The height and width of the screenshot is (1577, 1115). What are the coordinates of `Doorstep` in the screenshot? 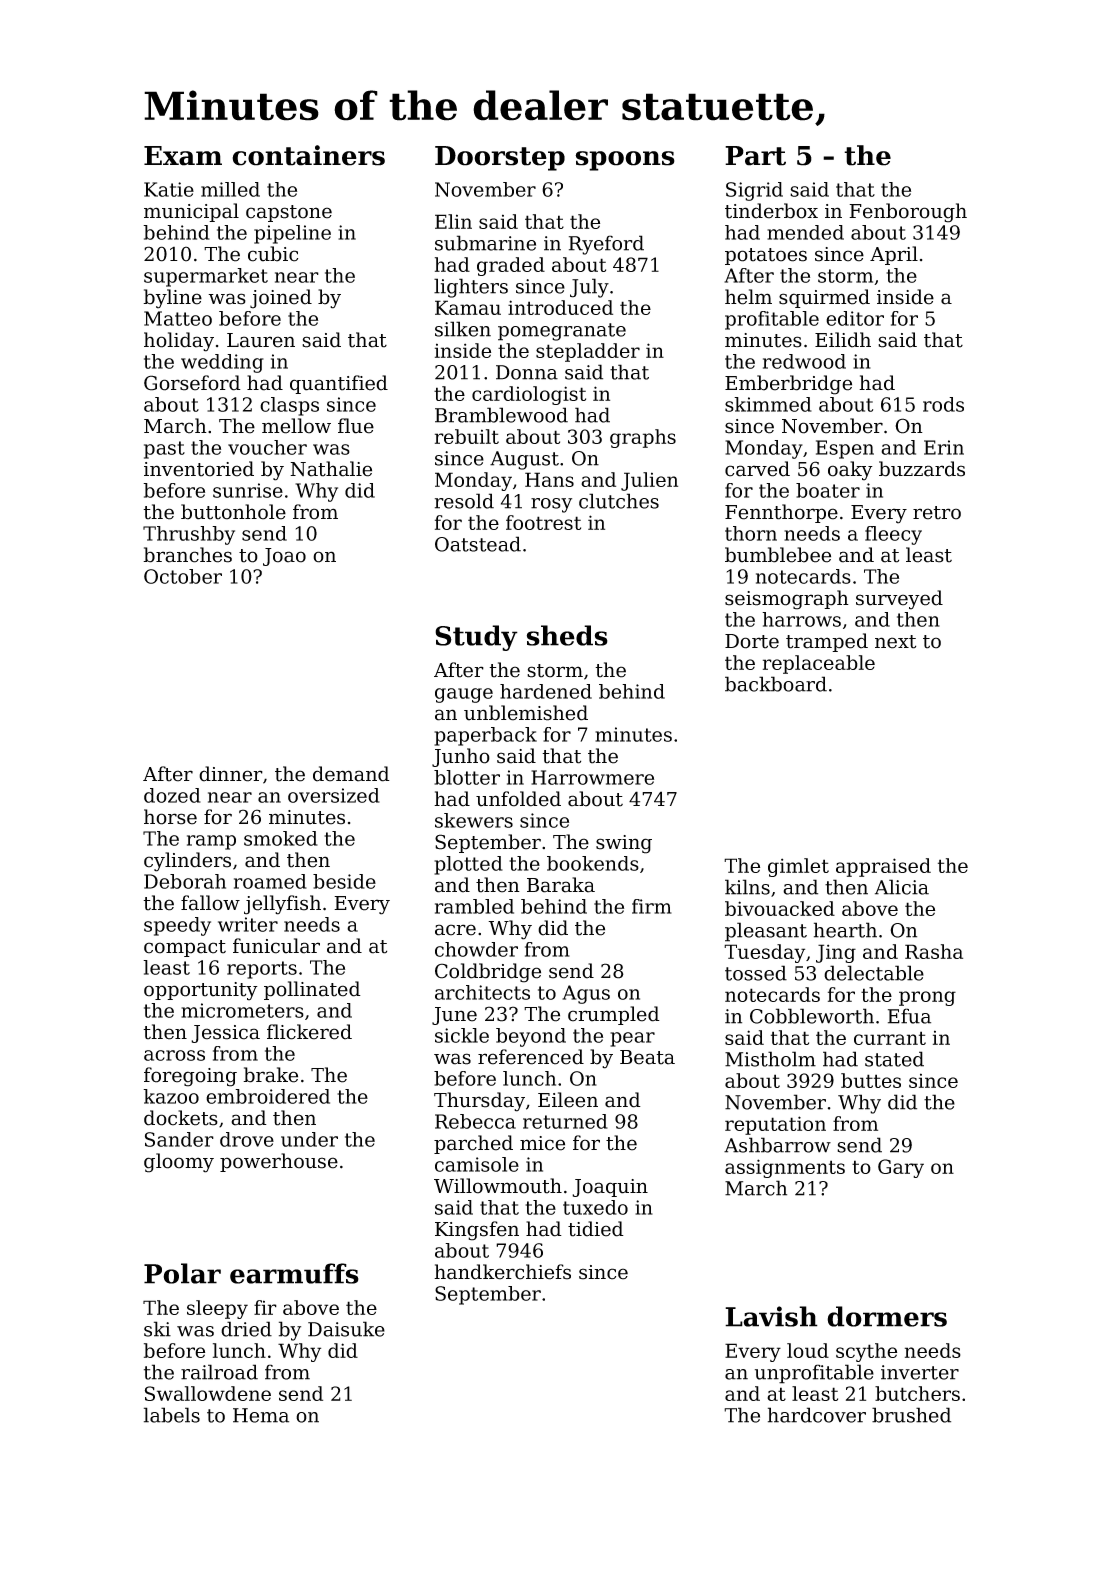 It's located at (500, 158).
